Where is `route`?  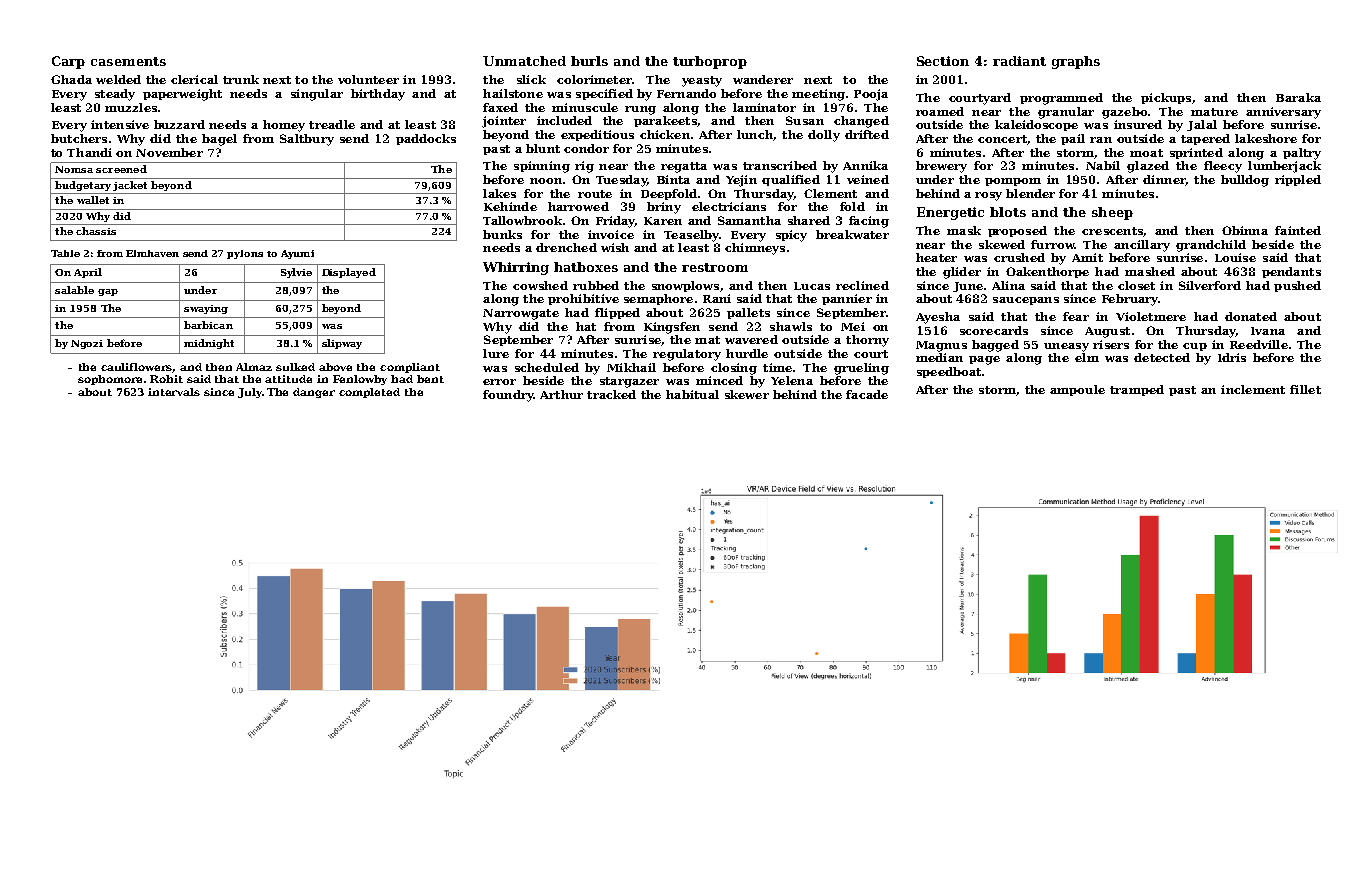
route is located at coordinates (595, 194).
